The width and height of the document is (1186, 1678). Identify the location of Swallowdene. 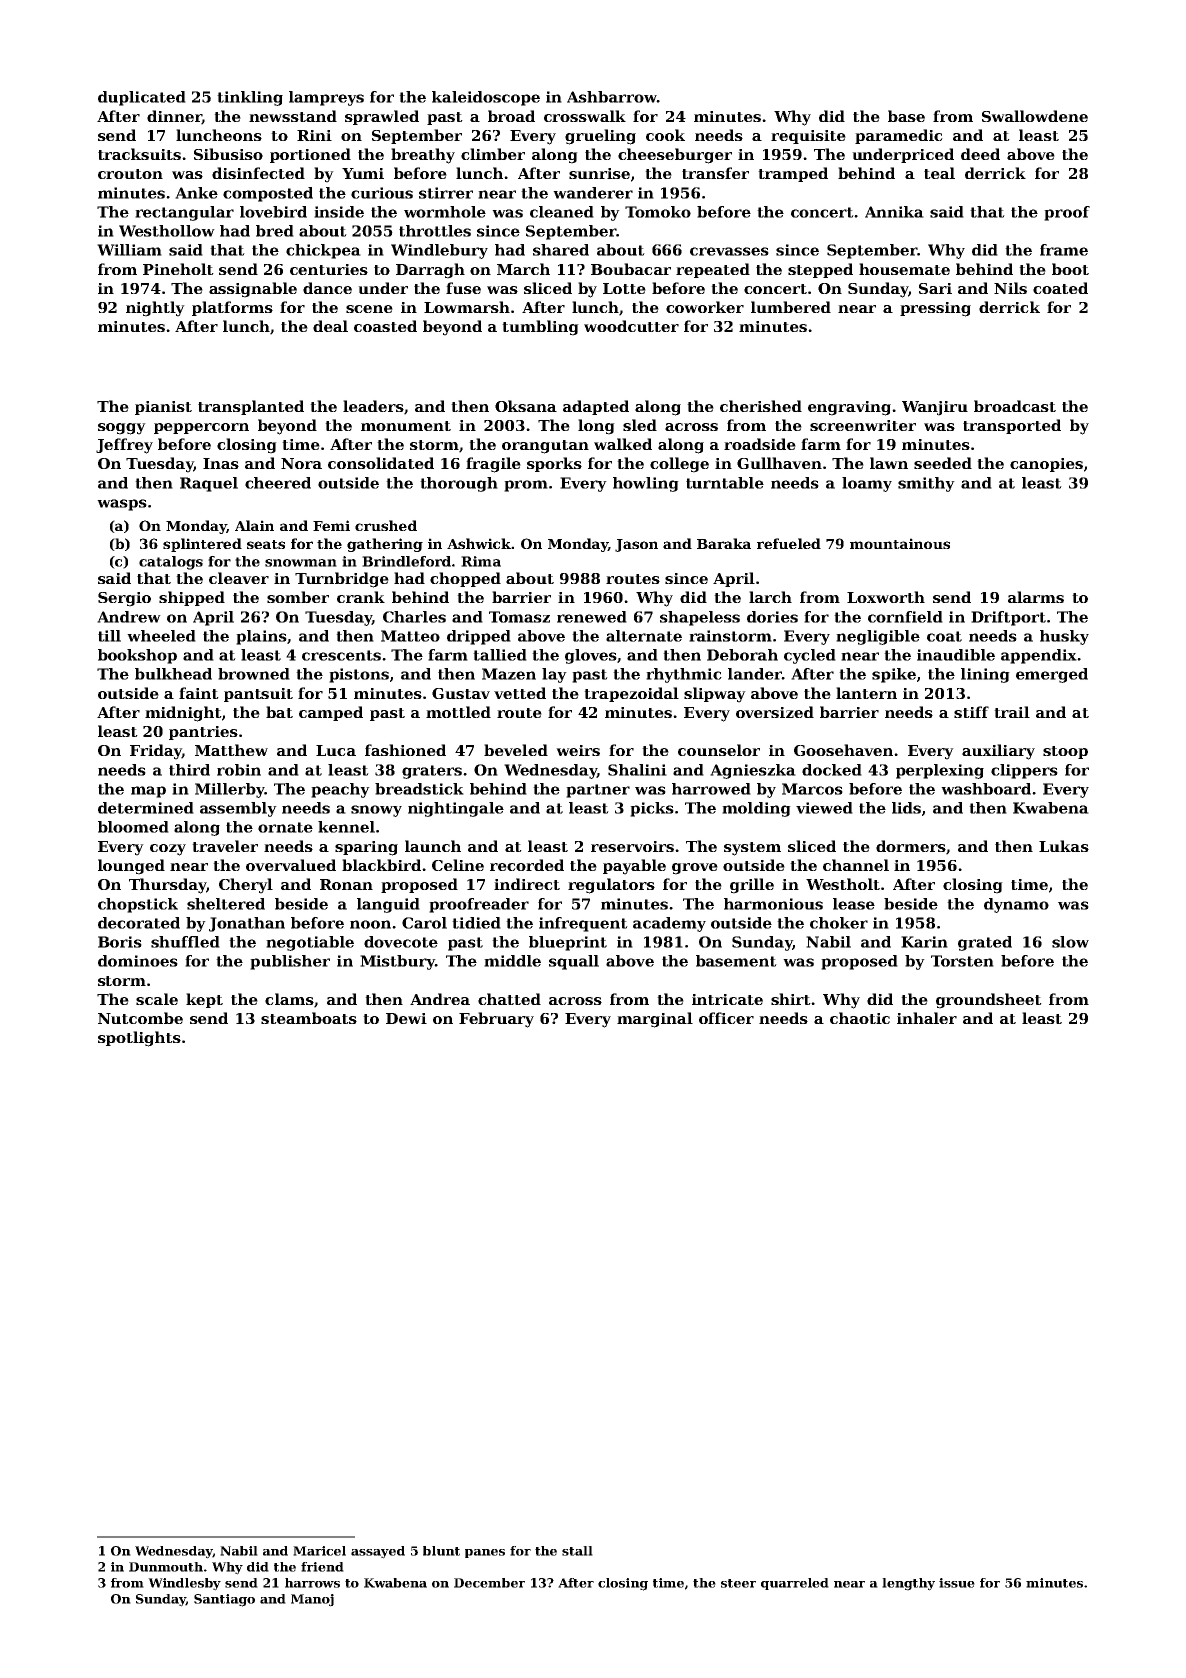
(1035, 116).
